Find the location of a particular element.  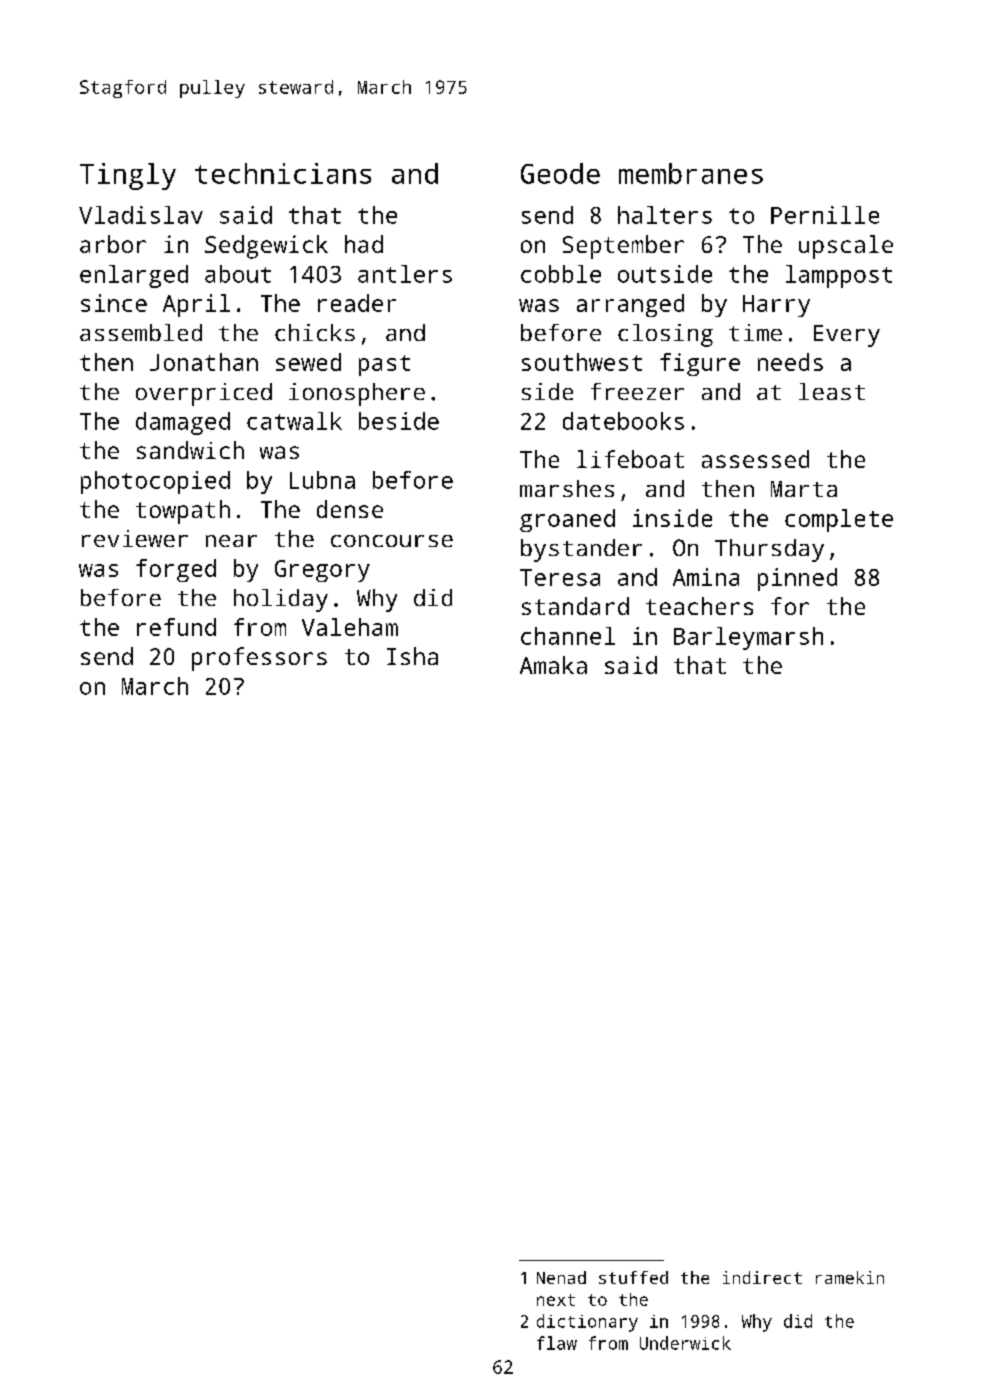

past is located at coordinates (384, 365).
